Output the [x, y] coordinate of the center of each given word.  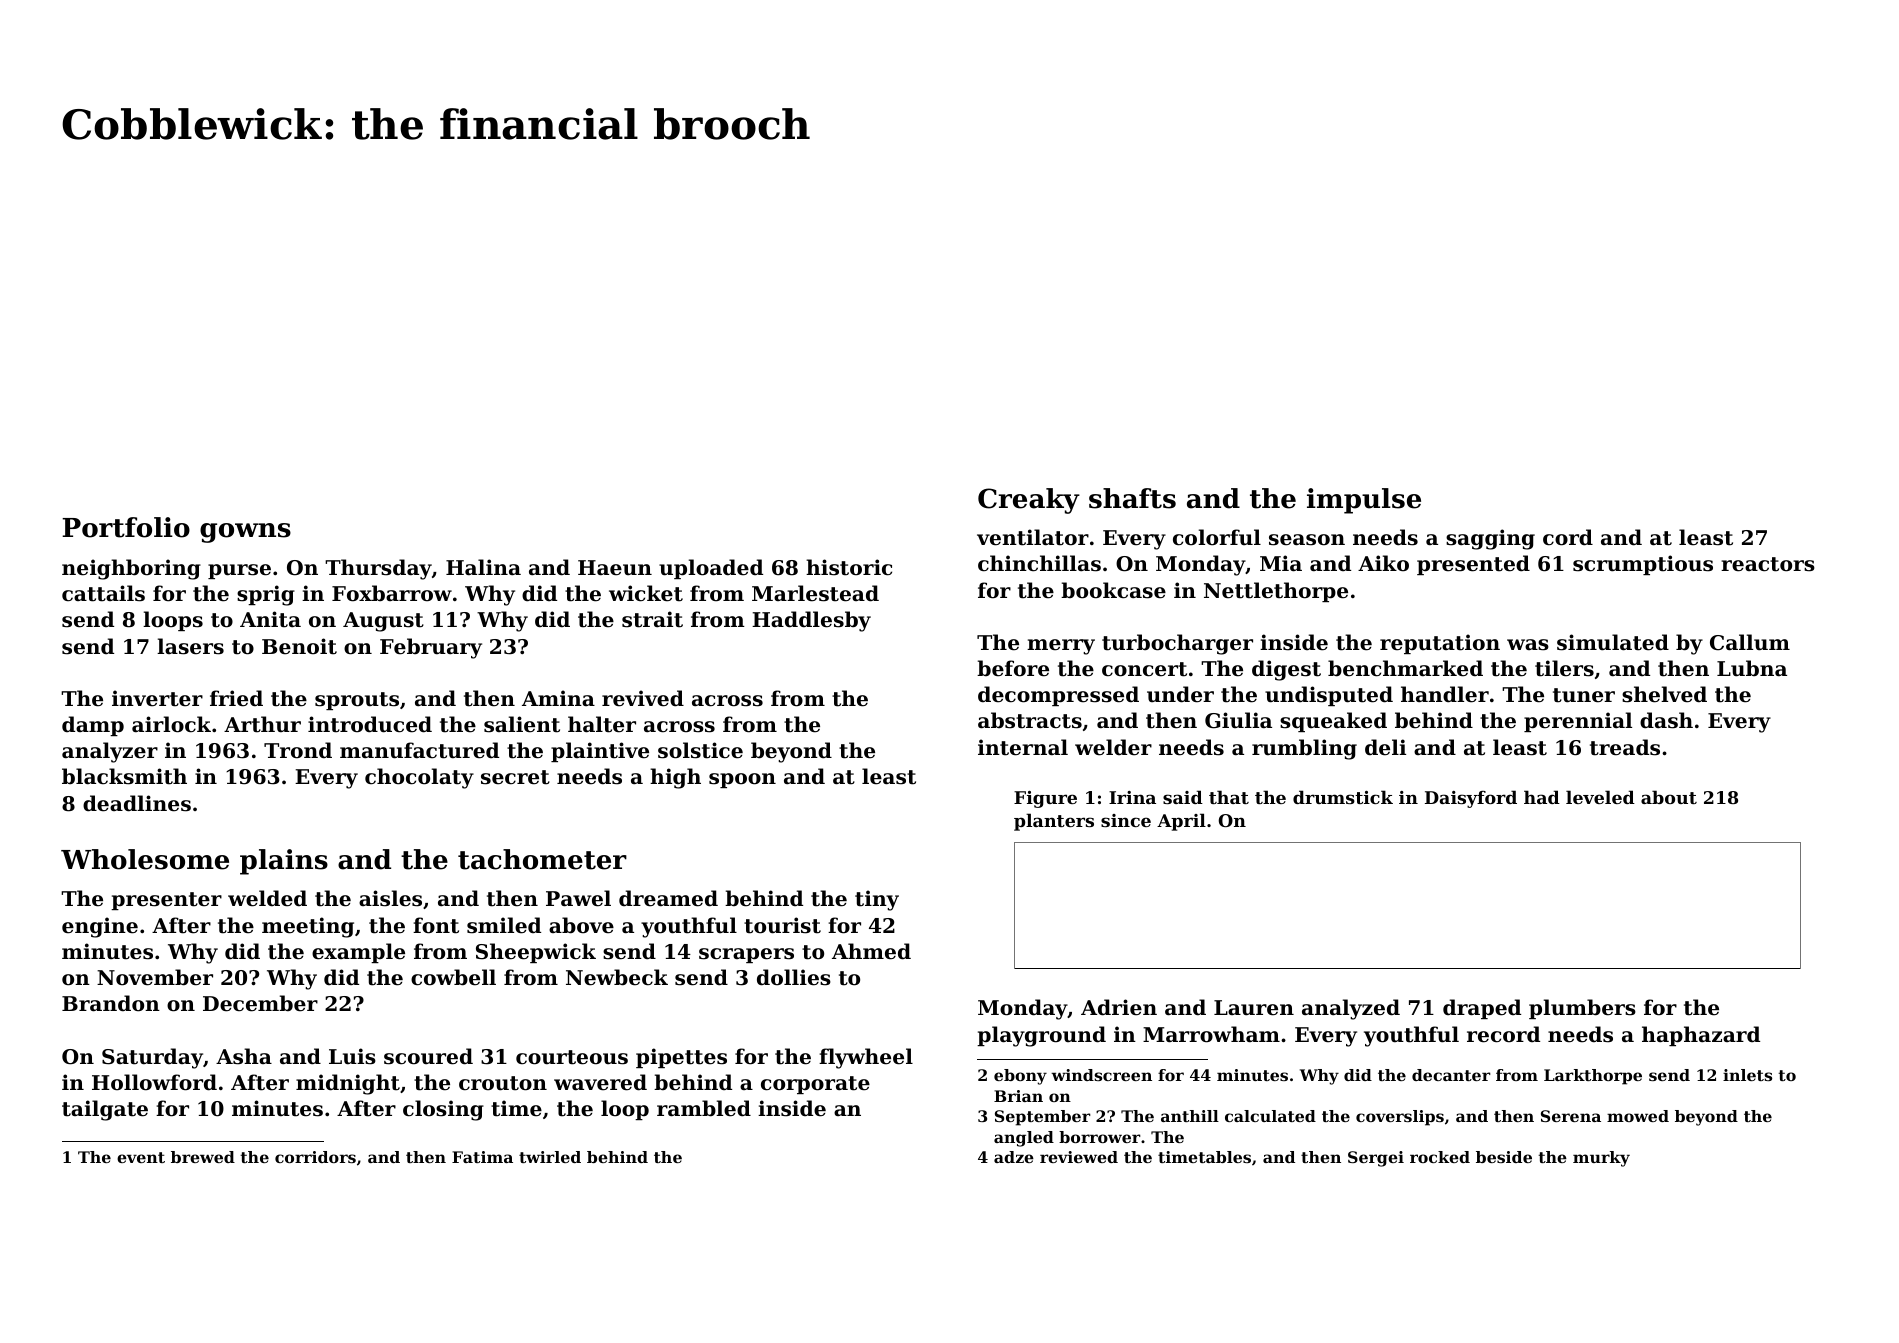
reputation [1440, 644]
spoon [742, 780]
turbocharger [1177, 644]
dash [1666, 720]
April [1181, 822]
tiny [877, 900]
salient [522, 724]
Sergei [1376, 1159]
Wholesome [145, 859]
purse [239, 571]
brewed [203, 1157]
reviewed [1079, 1157]
